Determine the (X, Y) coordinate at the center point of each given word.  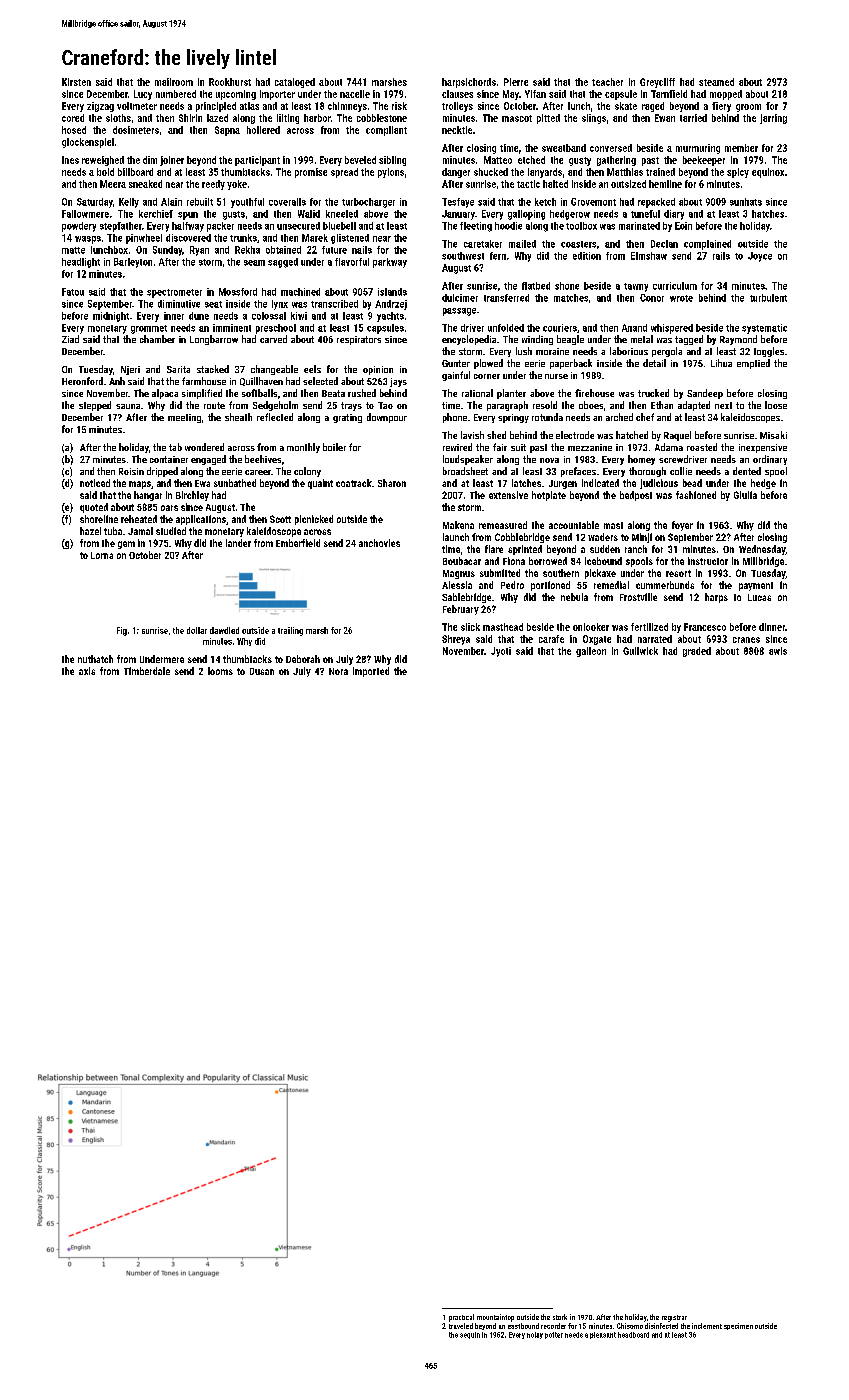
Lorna (102, 555)
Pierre (516, 82)
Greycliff (657, 83)
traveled (461, 1326)
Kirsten (76, 82)
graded (697, 652)
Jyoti (501, 652)
